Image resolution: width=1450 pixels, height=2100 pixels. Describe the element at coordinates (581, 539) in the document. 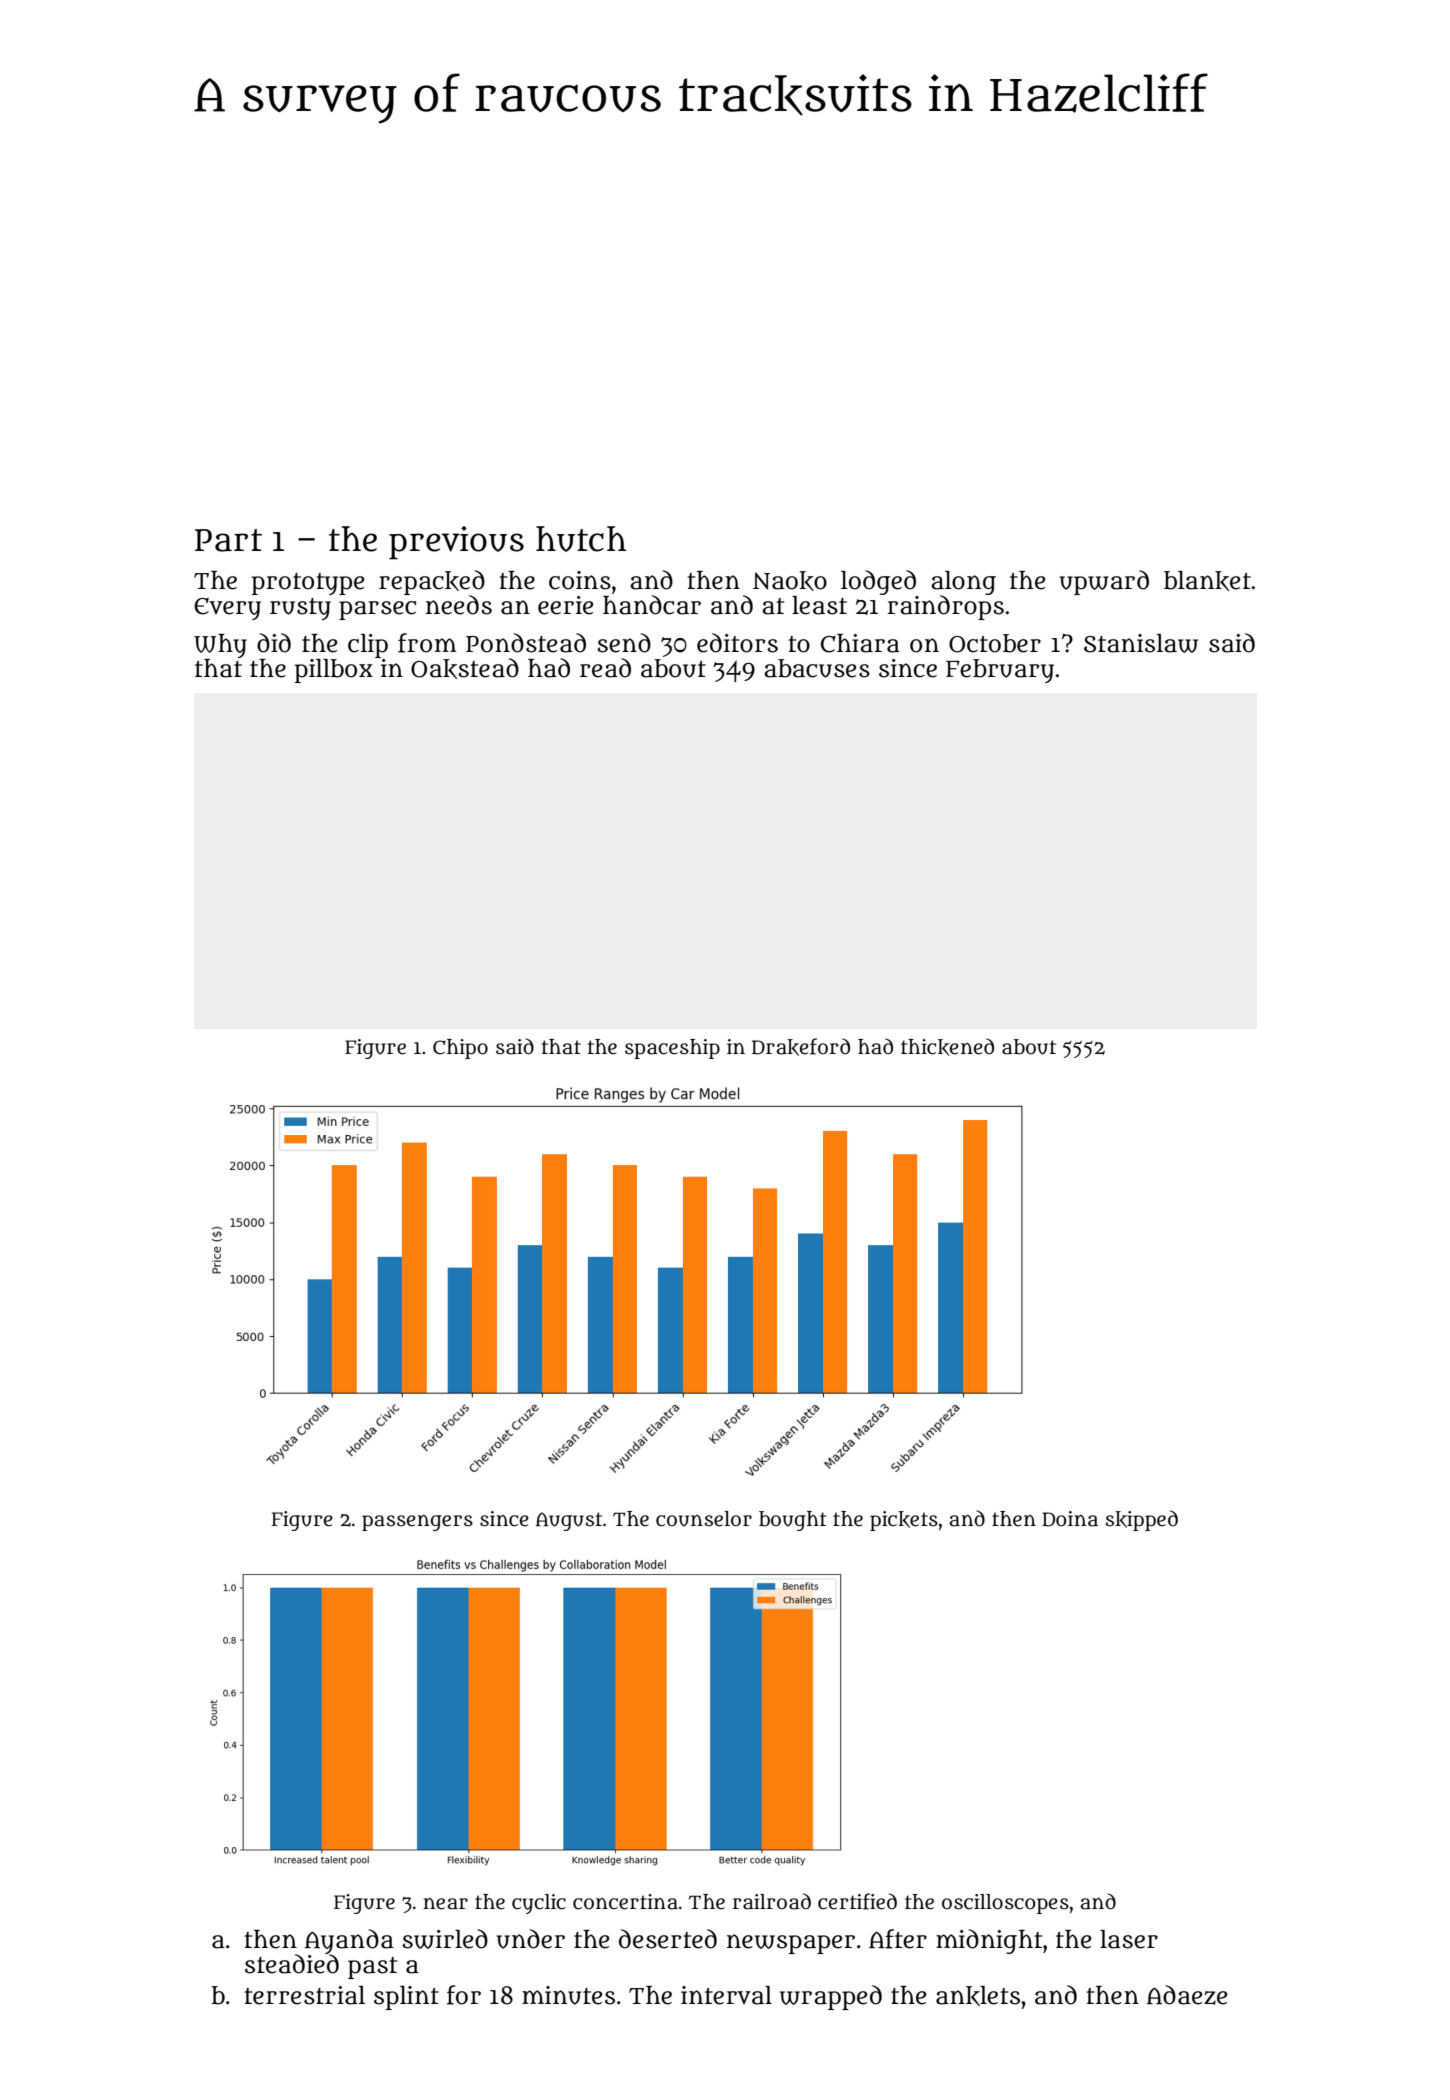

I see `hutch` at that location.
